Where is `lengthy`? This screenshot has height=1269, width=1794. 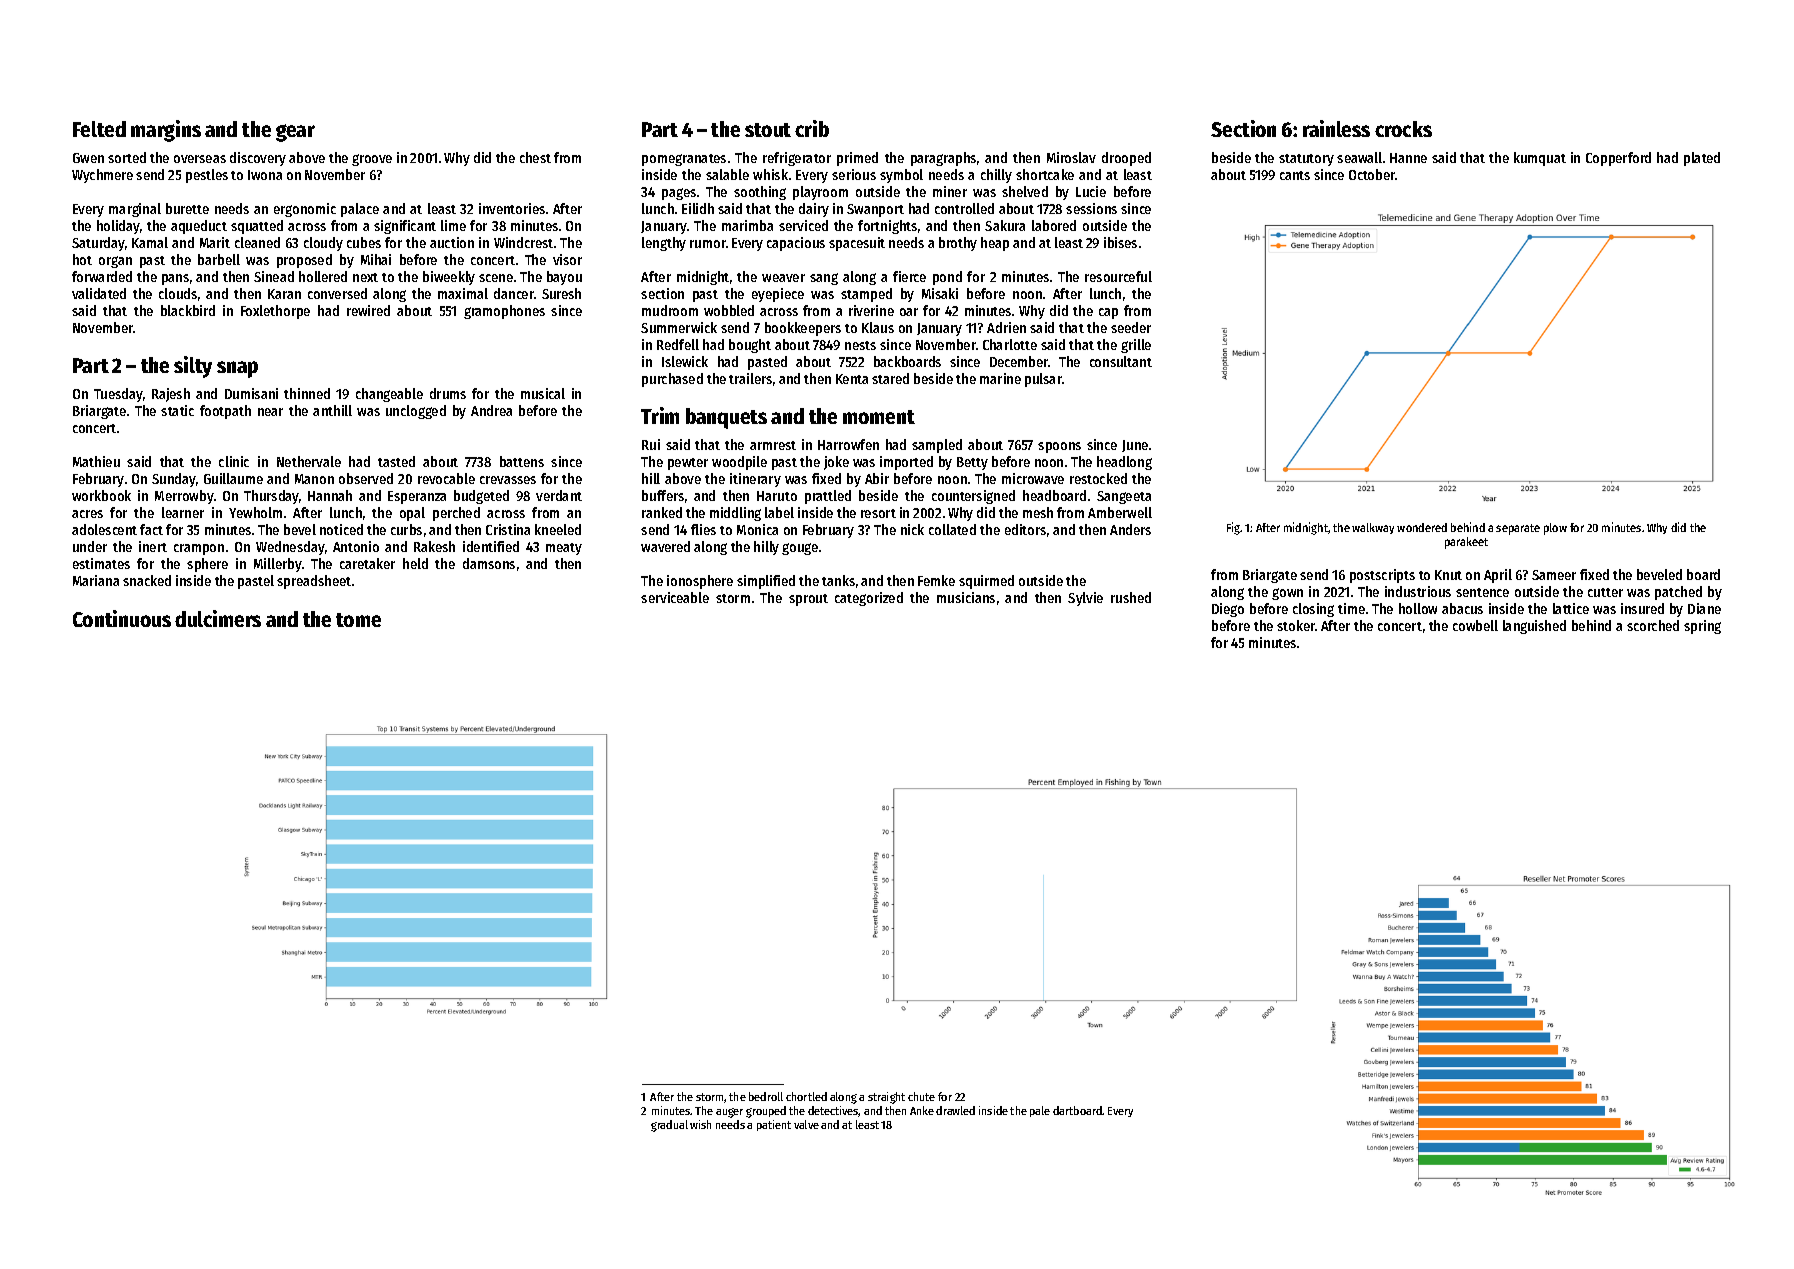
lengthy is located at coordinates (664, 244).
